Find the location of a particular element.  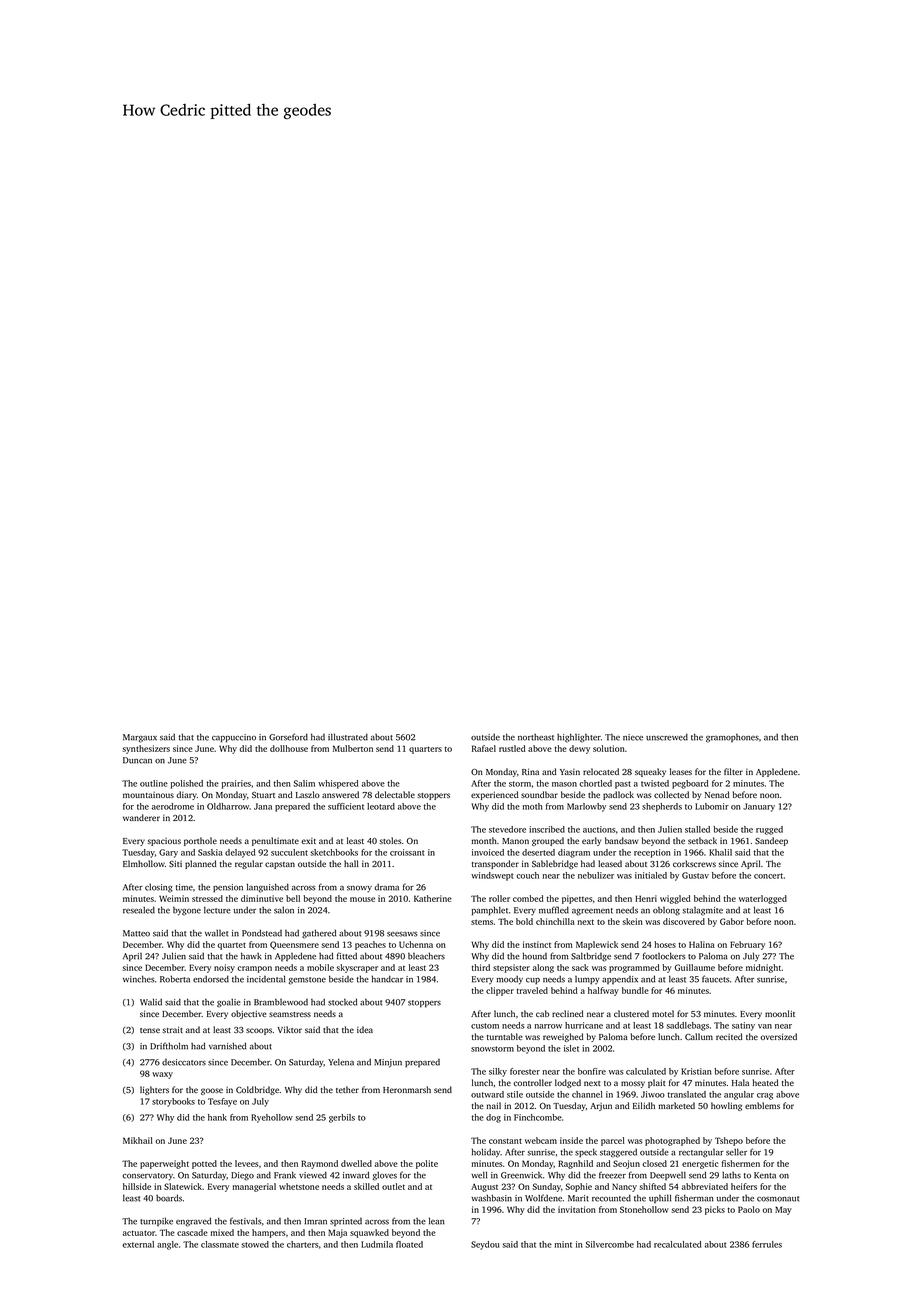

floated is located at coordinates (409, 1244).
